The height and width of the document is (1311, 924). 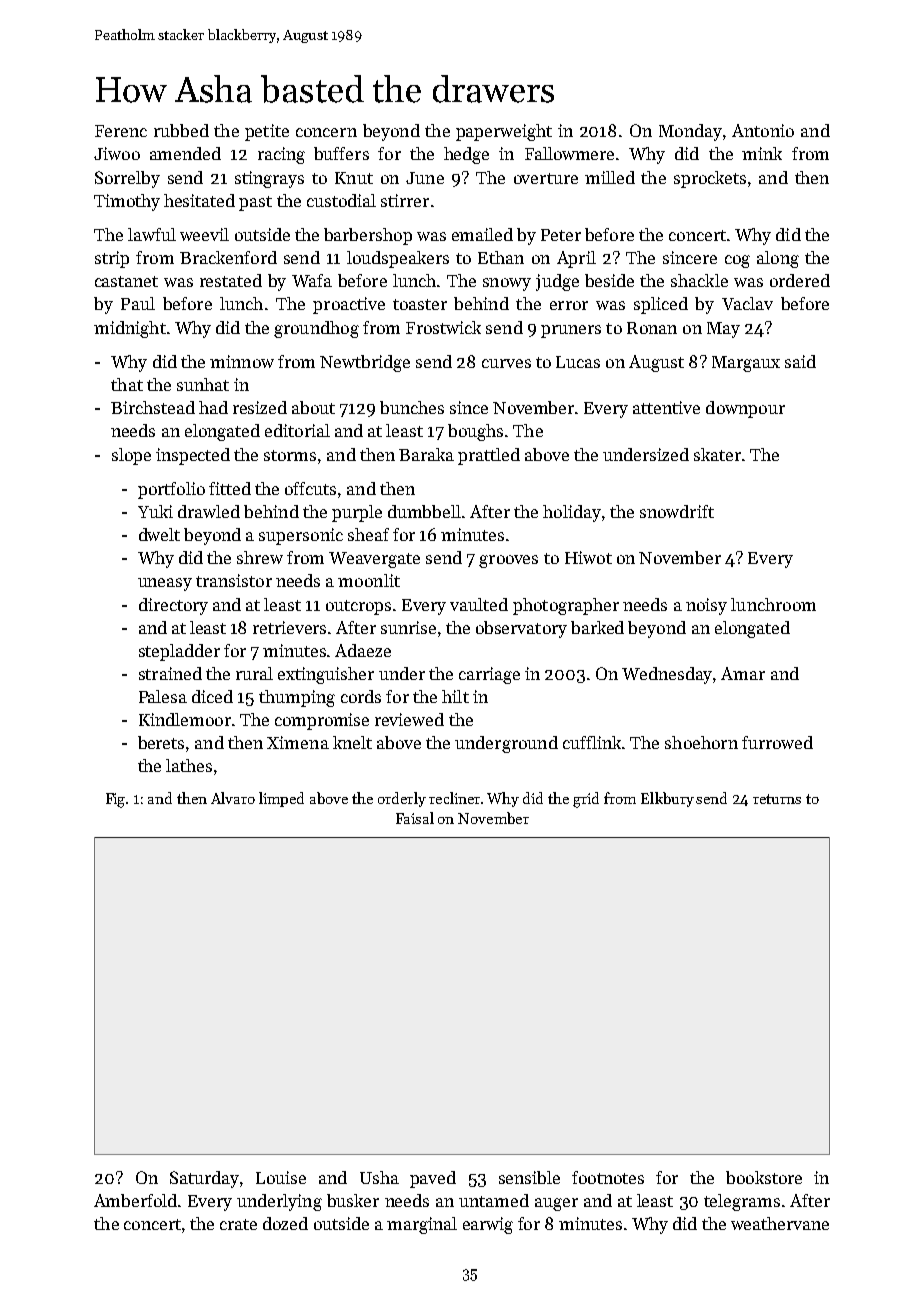 What do you see at coordinates (231, 280) in the document?
I see `restated` at bounding box center [231, 280].
